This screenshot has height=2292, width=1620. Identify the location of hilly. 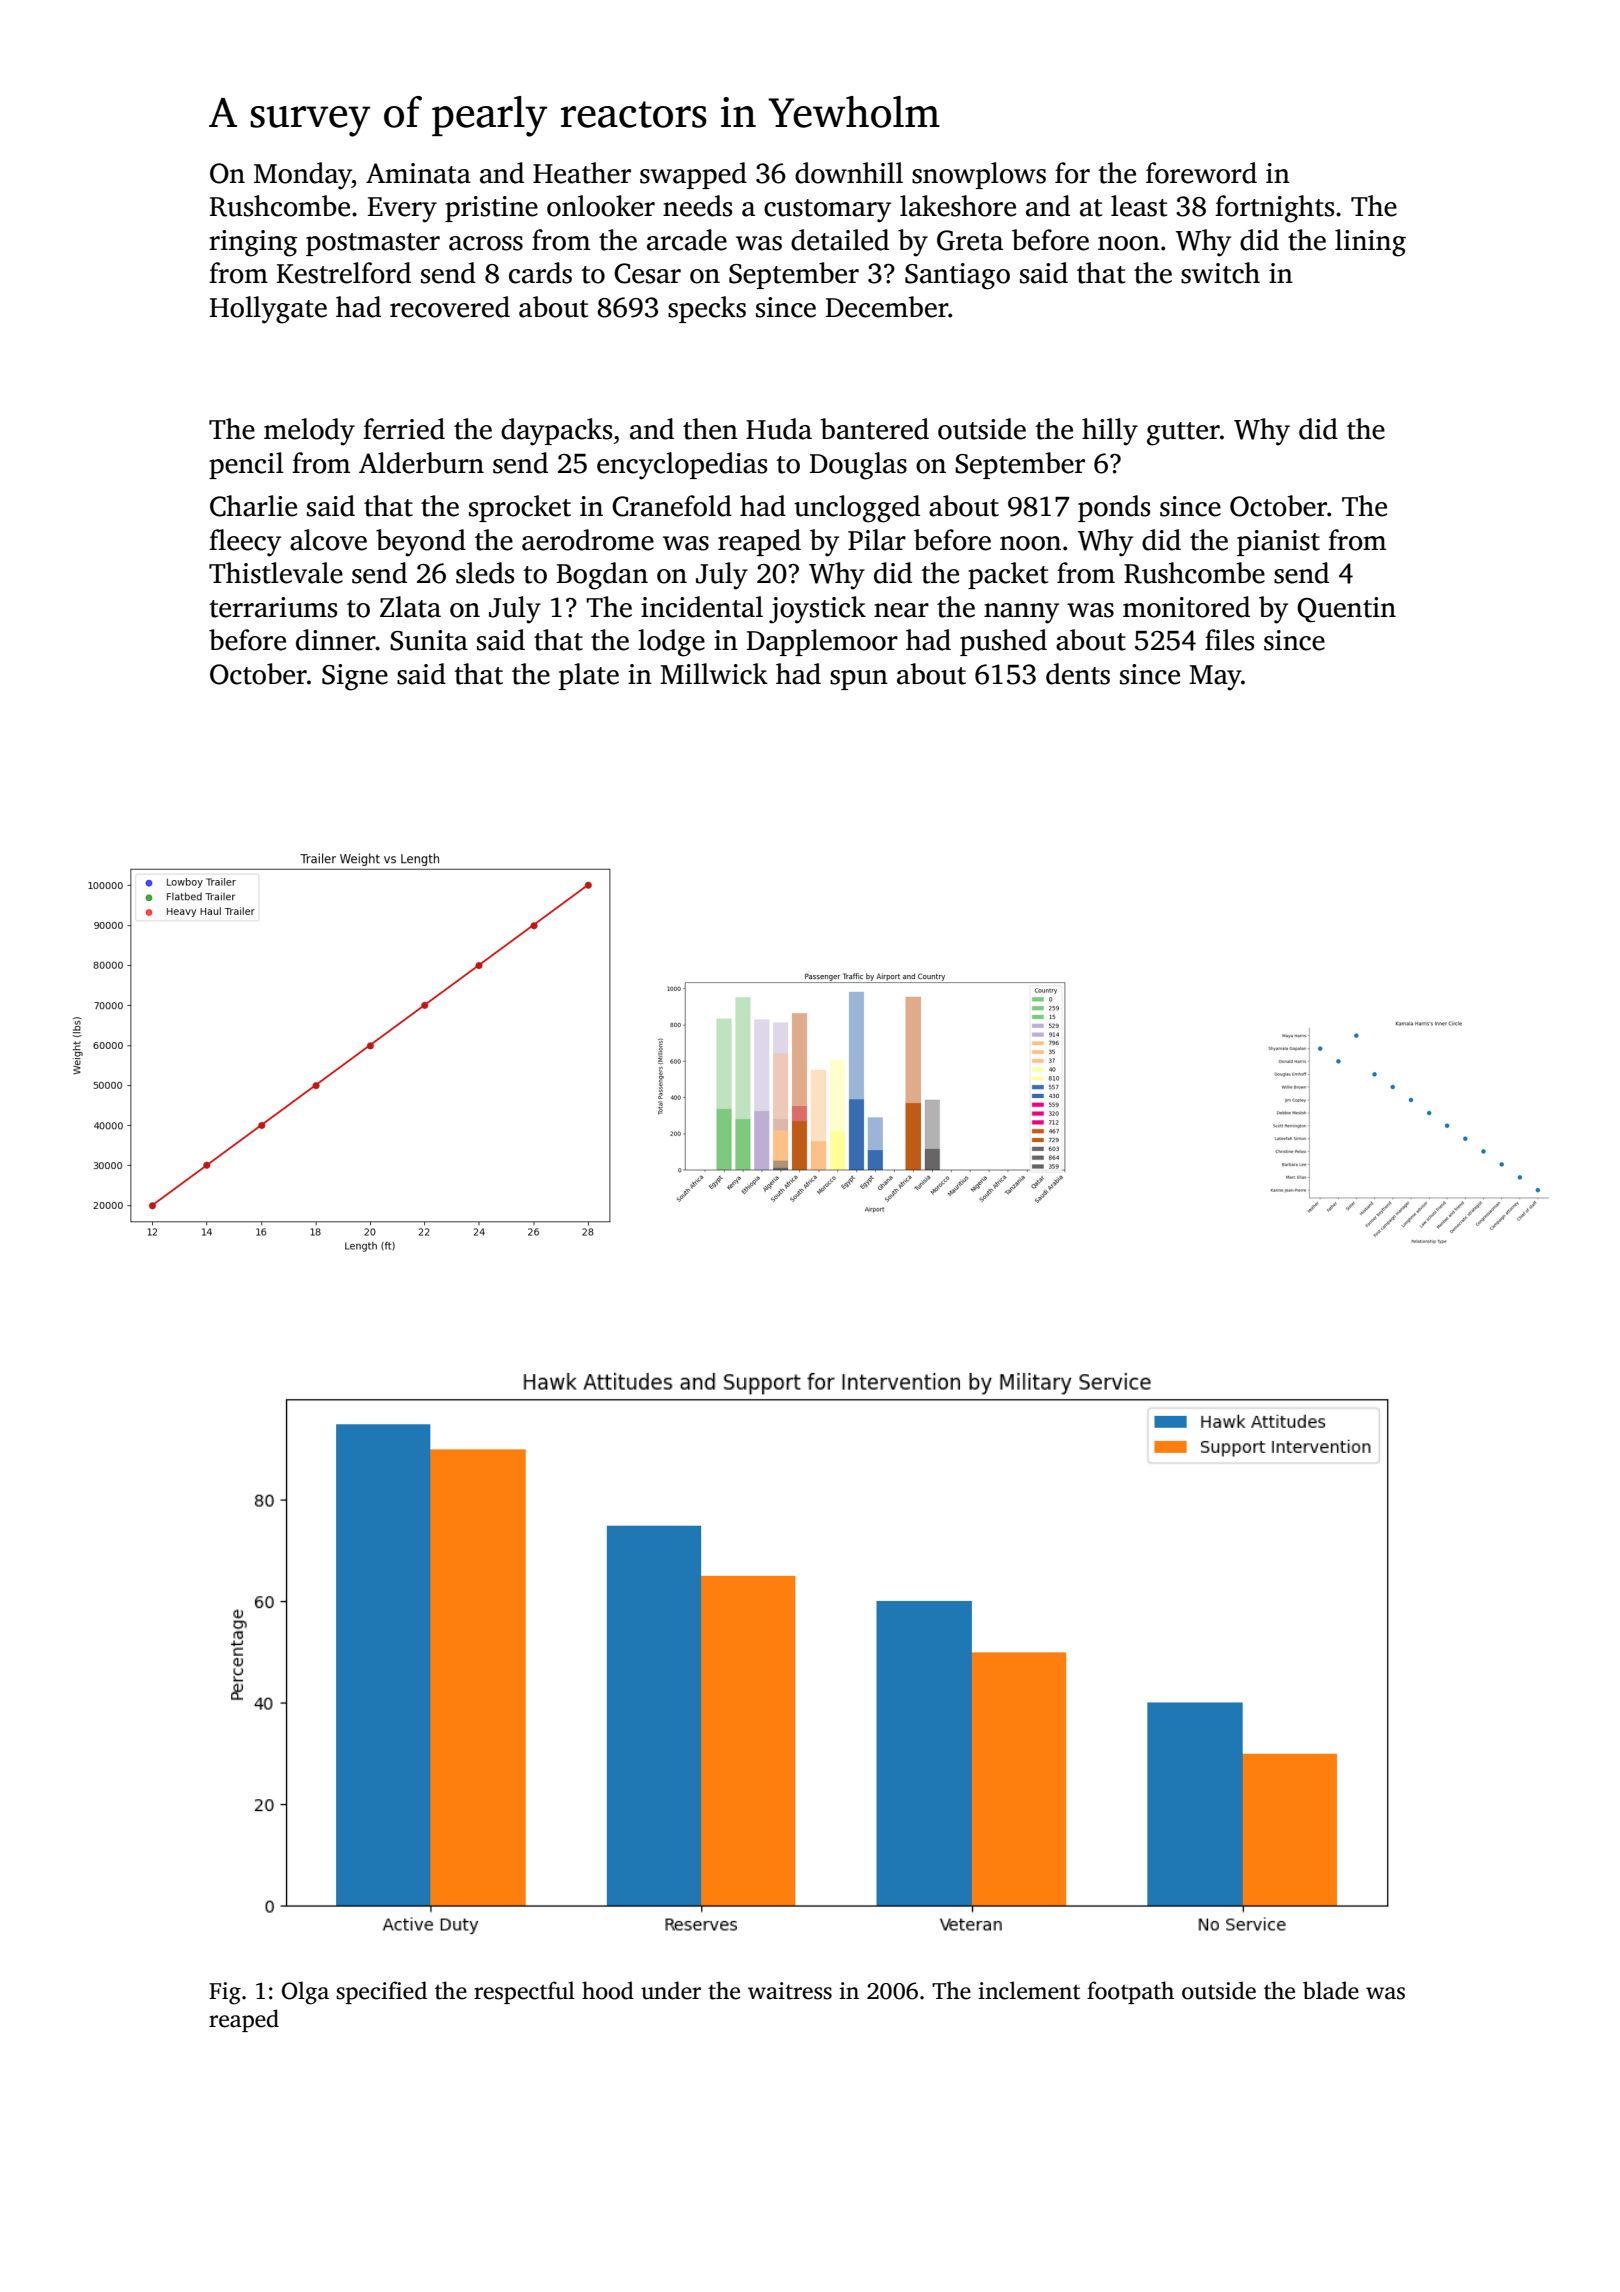
(1110, 432).
